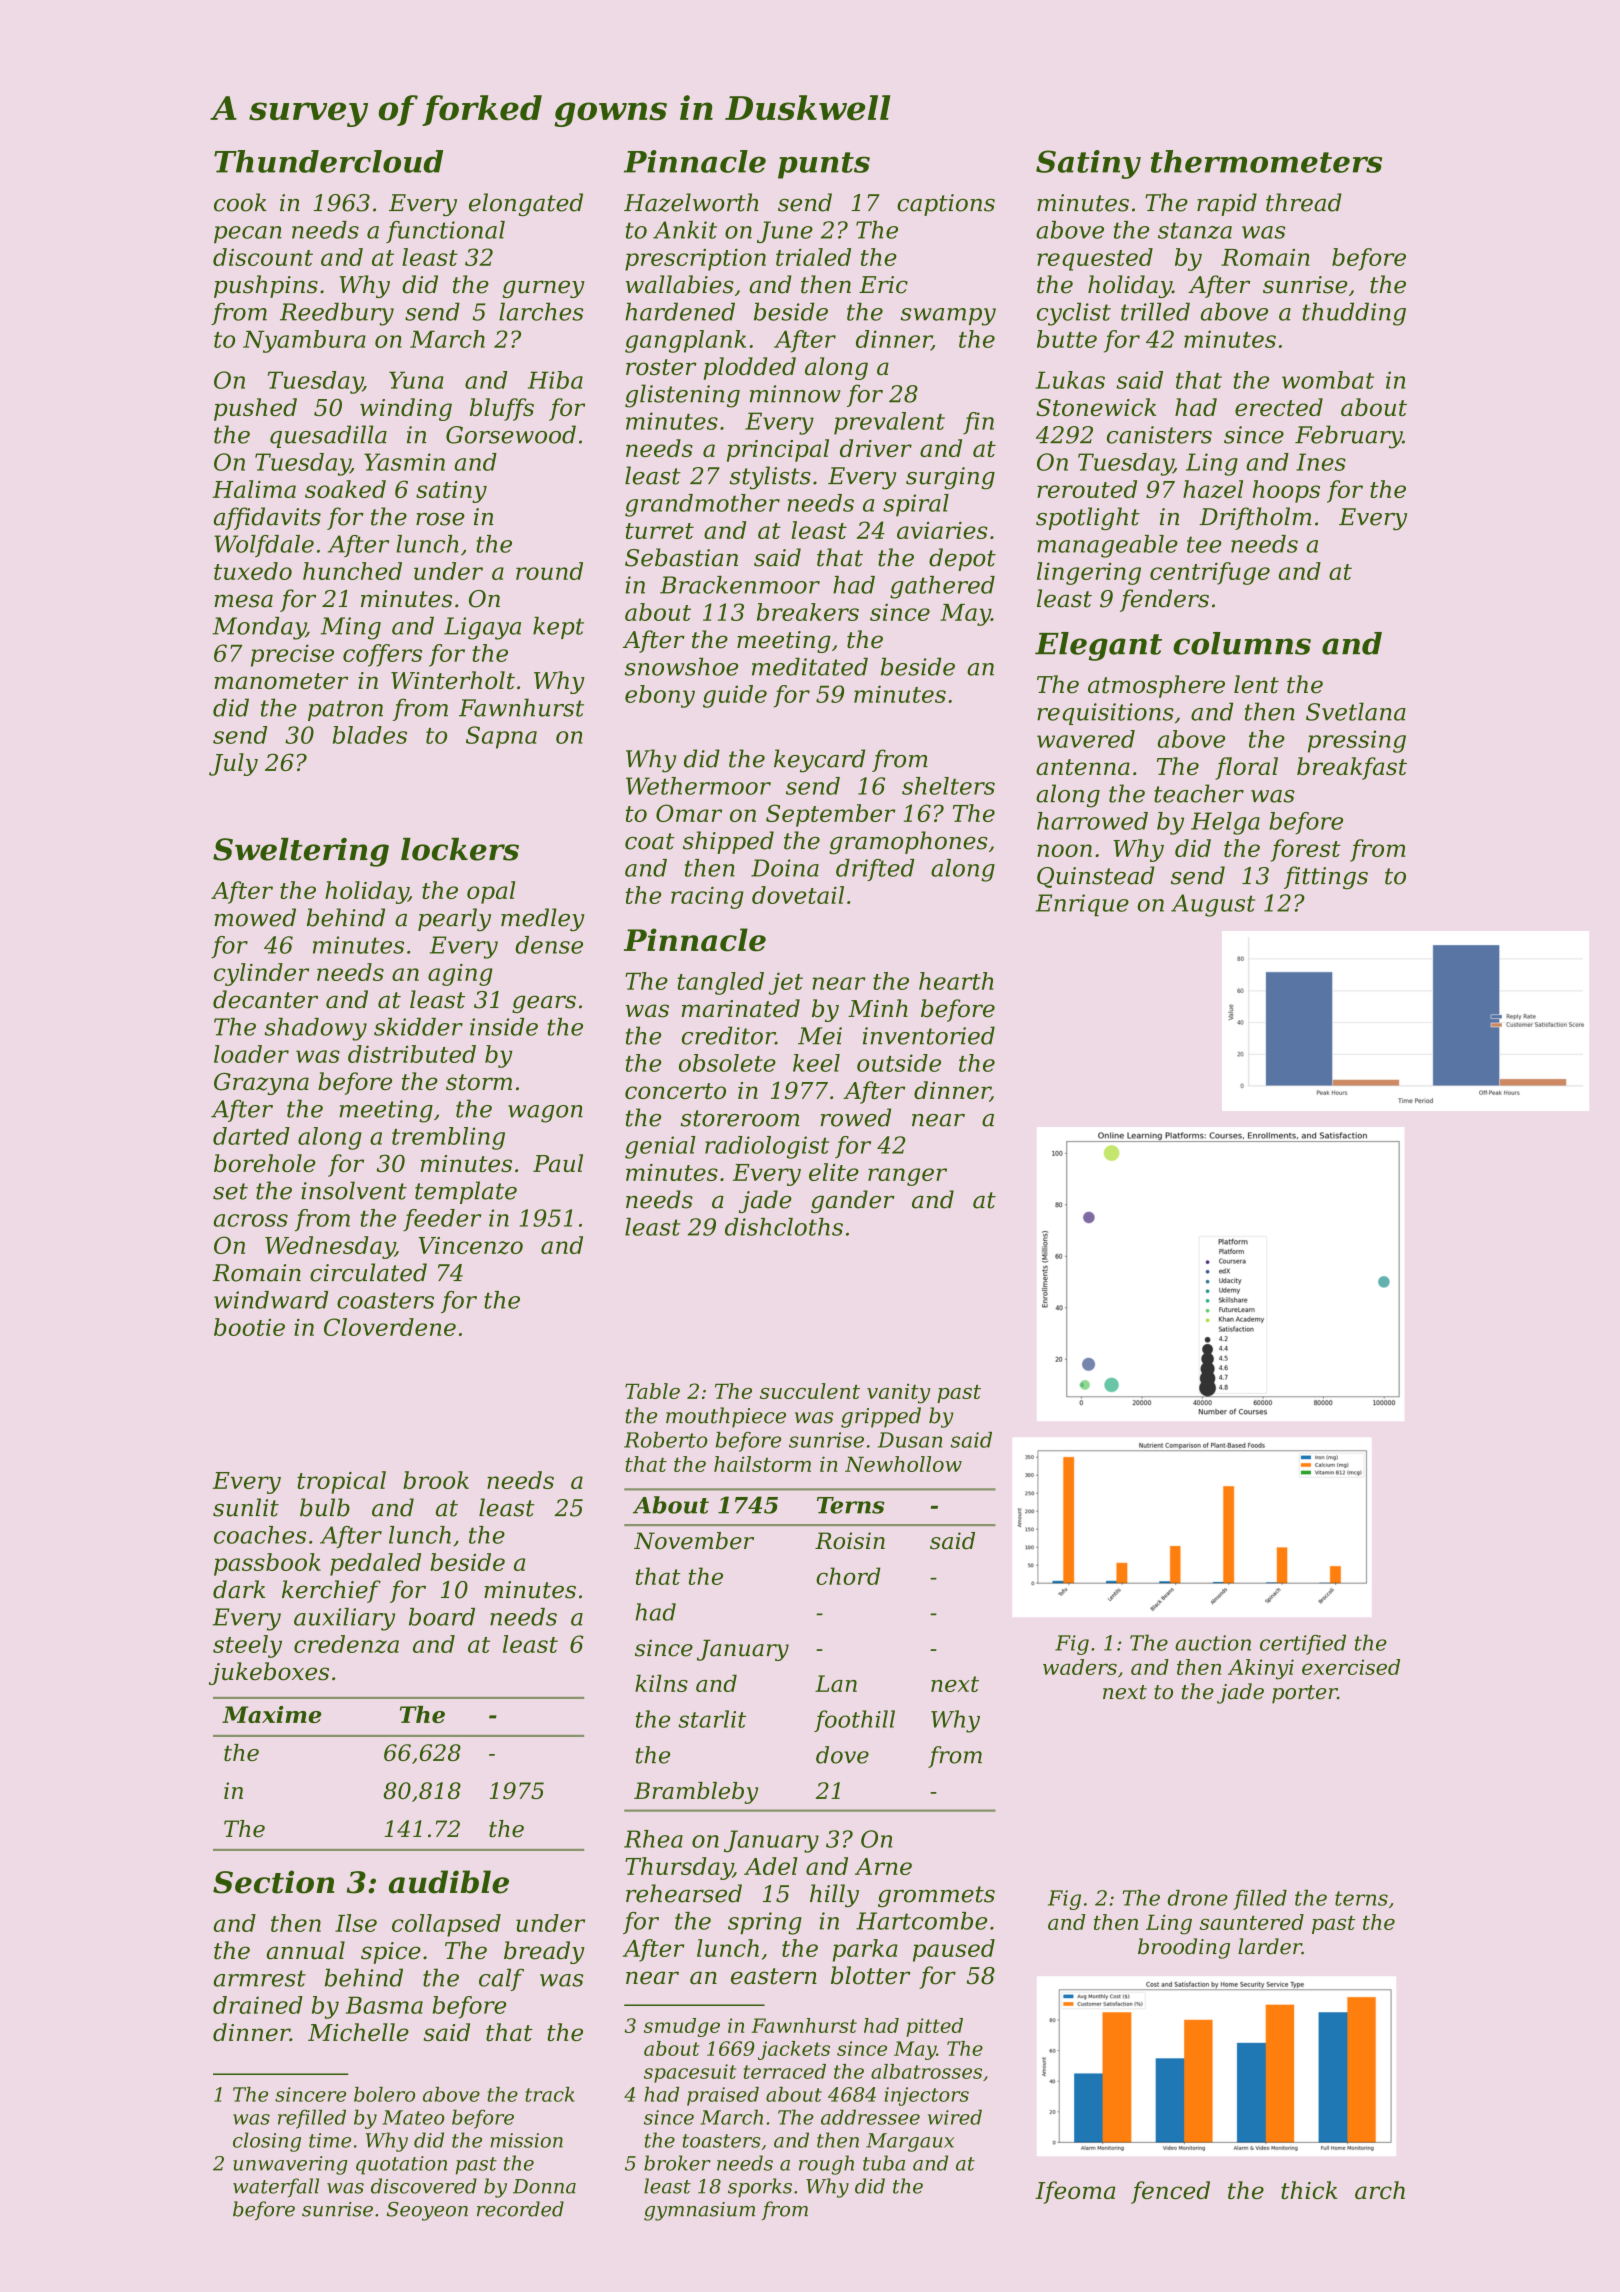  Describe the element at coordinates (520, 2209) in the image. I see `recorded` at that location.
